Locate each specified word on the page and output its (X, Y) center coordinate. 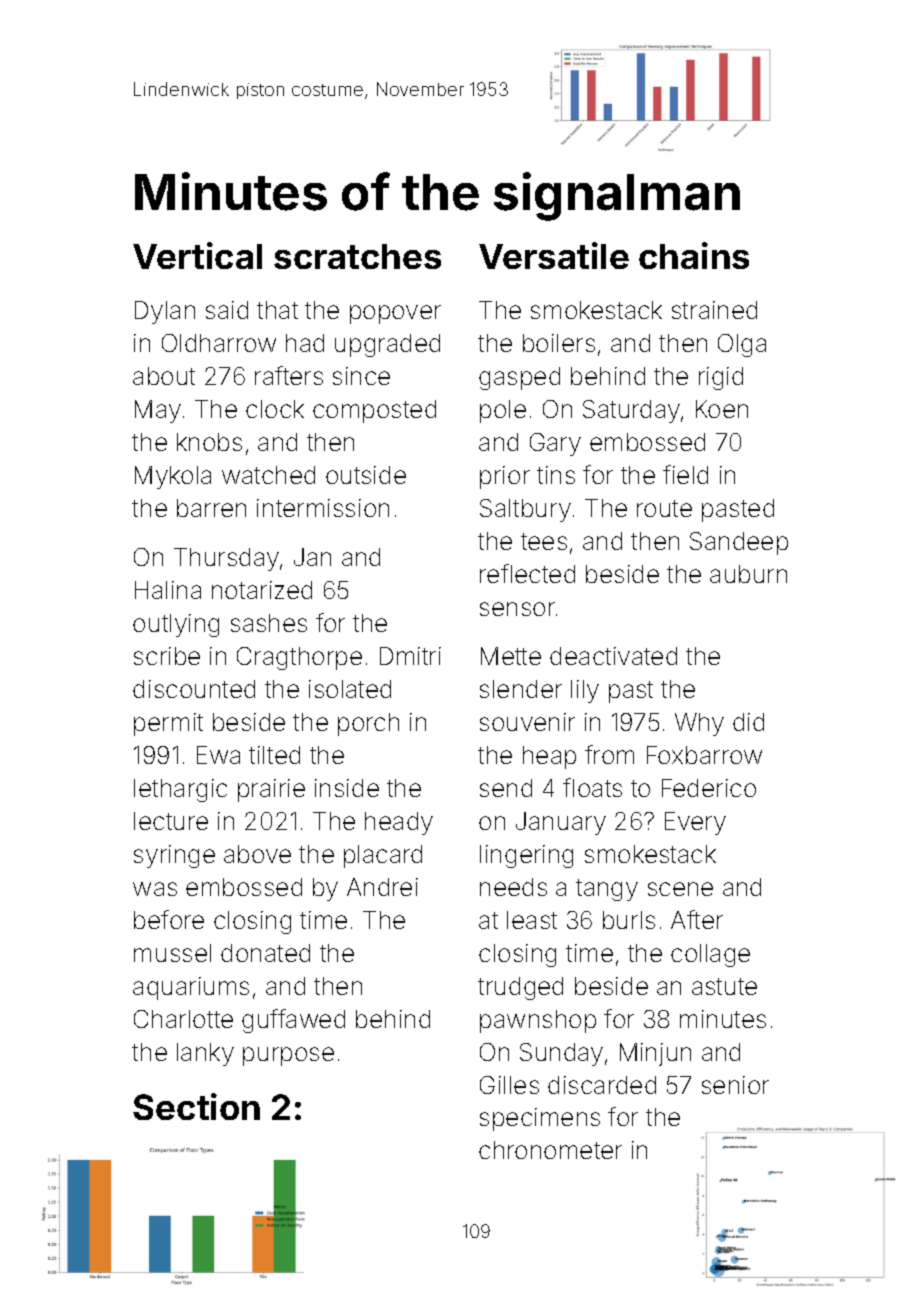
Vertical (197, 255)
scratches (357, 256)
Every (695, 823)
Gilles (509, 1085)
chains (694, 255)
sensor (517, 609)
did (748, 722)
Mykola (173, 477)
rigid (721, 378)
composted (374, 411)
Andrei (382, 887)
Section (196, 1106)
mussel (172, 953)
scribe (167, 656)
